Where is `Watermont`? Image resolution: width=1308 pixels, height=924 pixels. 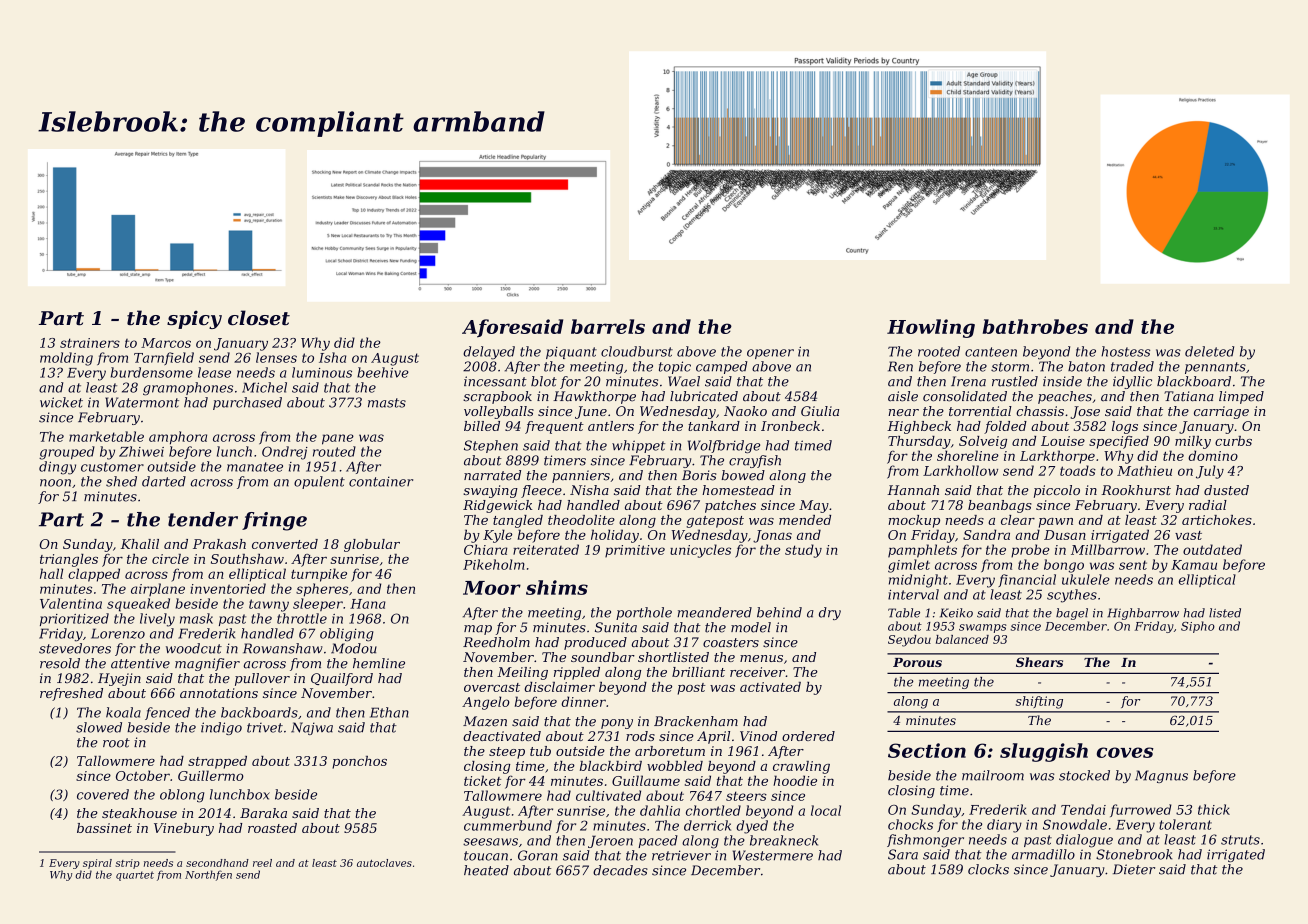 Watermont is located at coordinates (142, 402).
